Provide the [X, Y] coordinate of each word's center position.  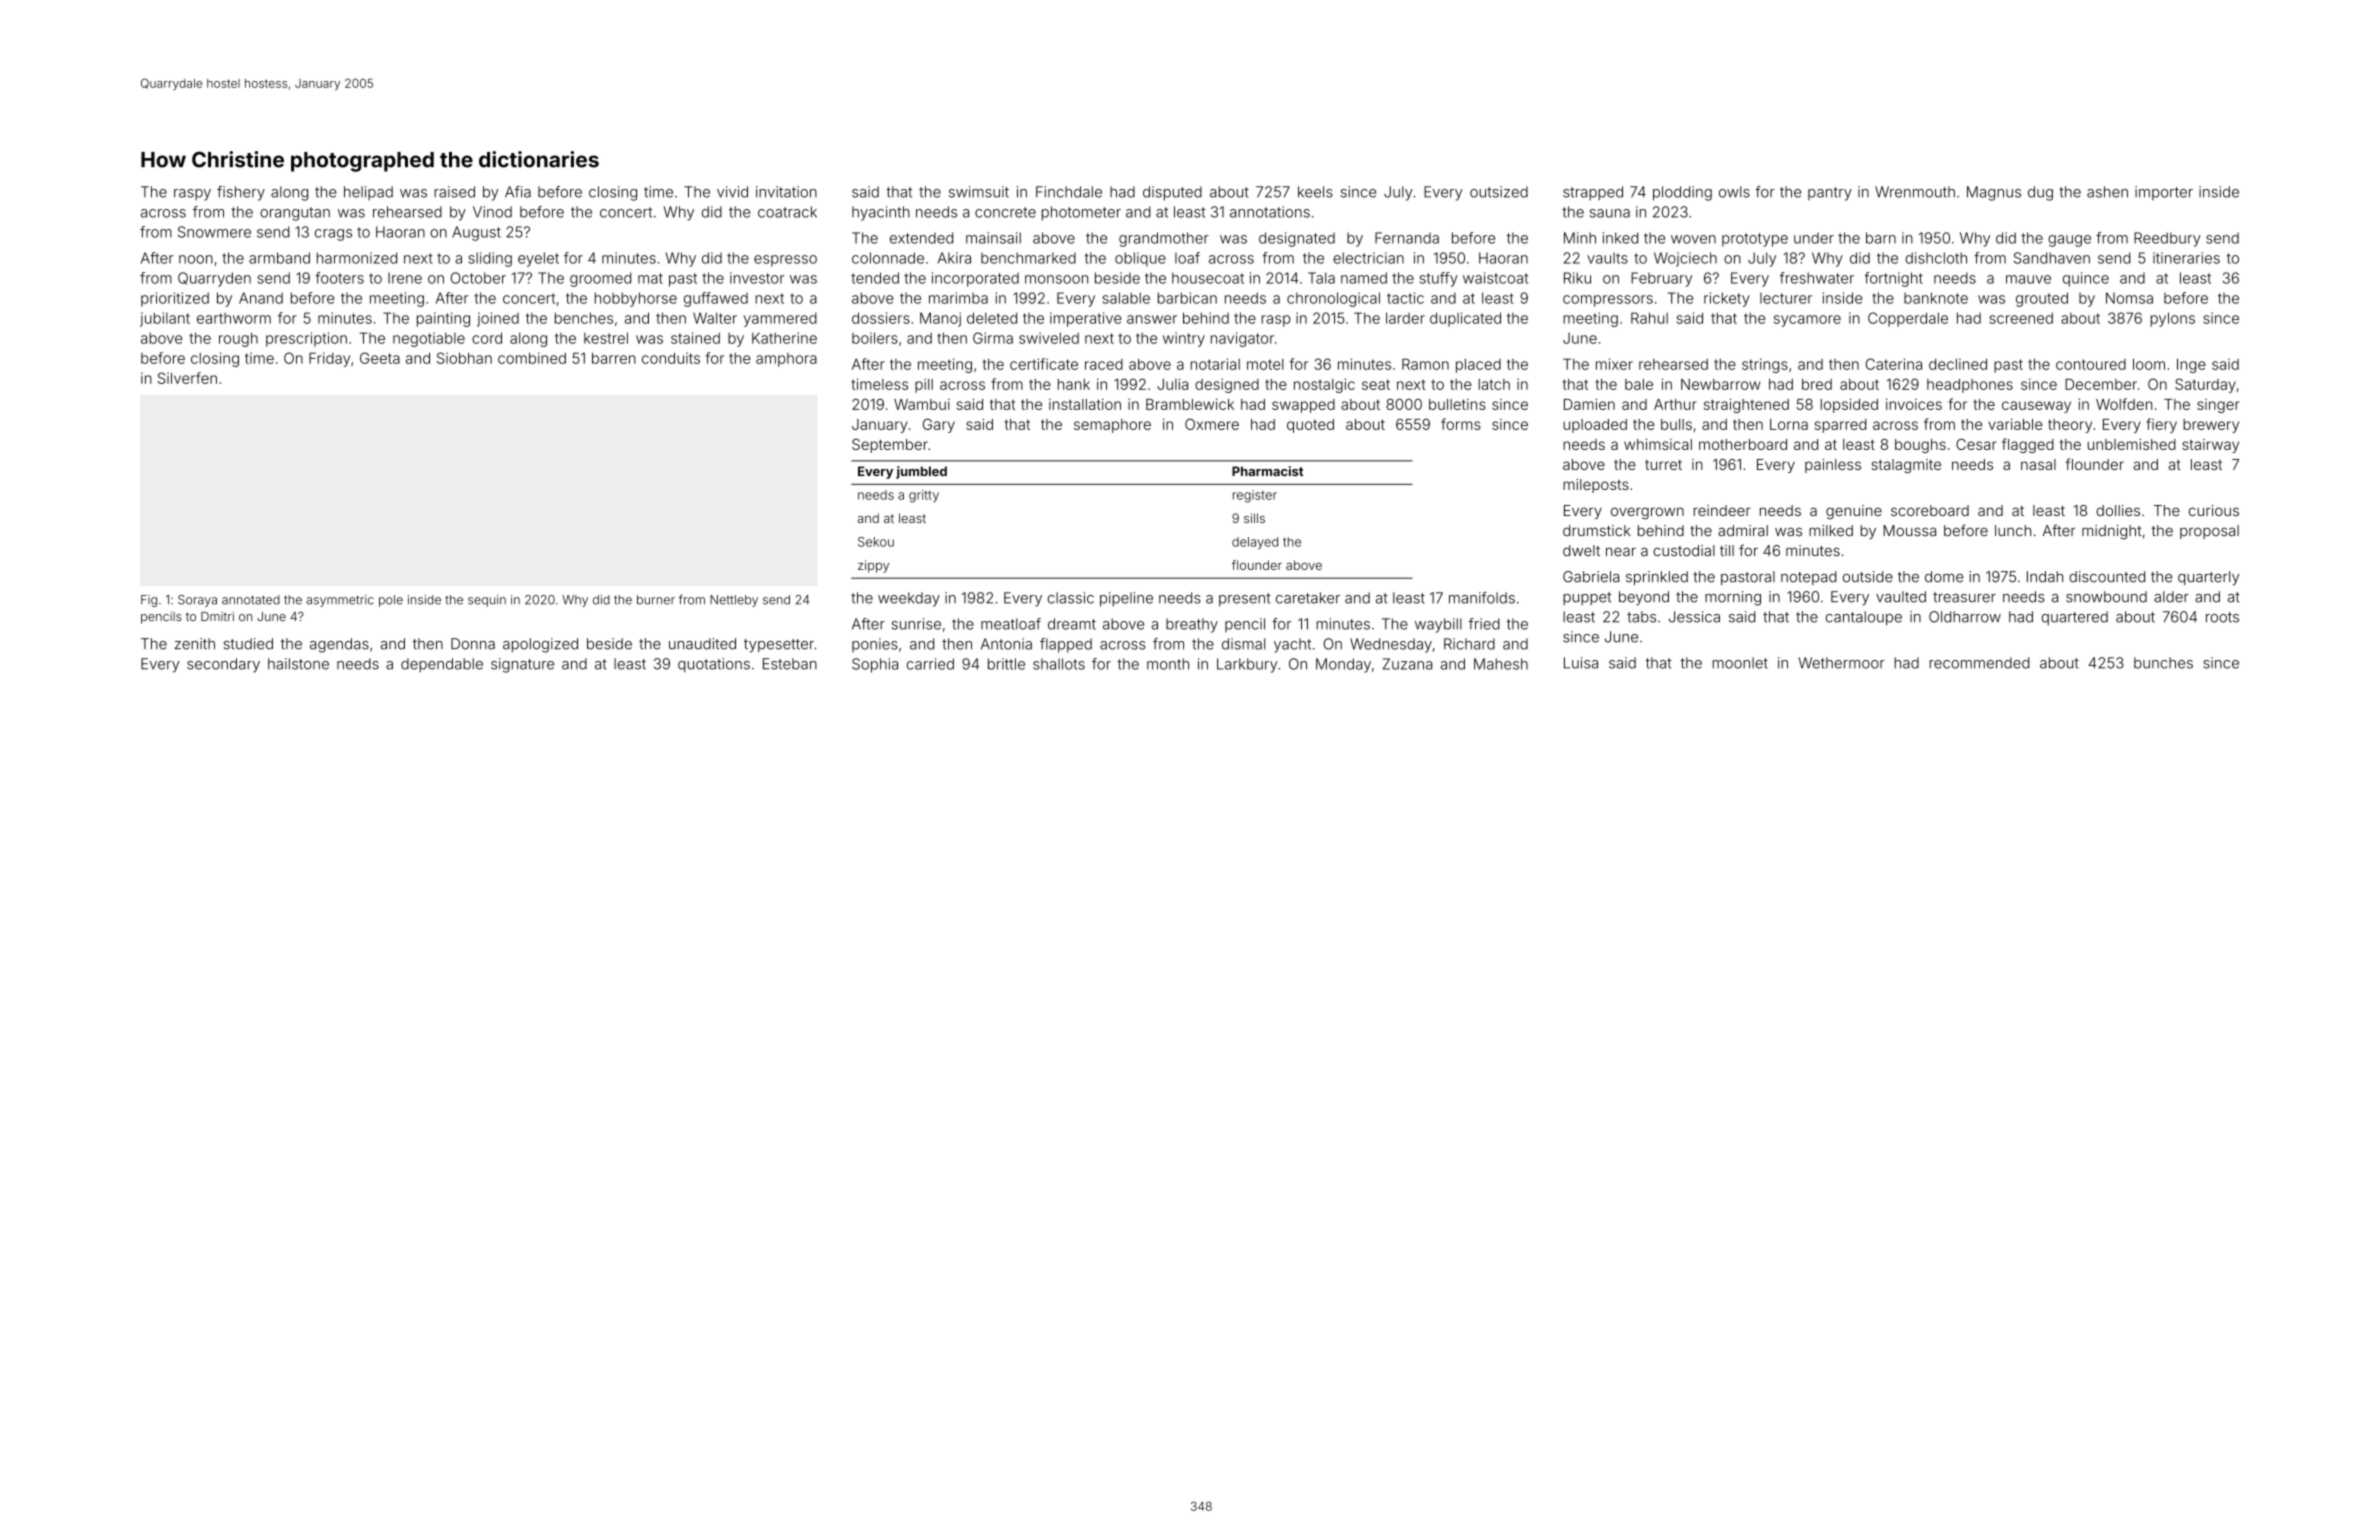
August [476, 233]
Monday [1343, 665]
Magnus [1994, 193]
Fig [149, 601]
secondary [223, 665]
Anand [261, 298]
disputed [1172, 193]
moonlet [1740, 663]
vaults [1607, 258]
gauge [2069, 241]
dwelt [1581, 550]
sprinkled [1657, 578]
